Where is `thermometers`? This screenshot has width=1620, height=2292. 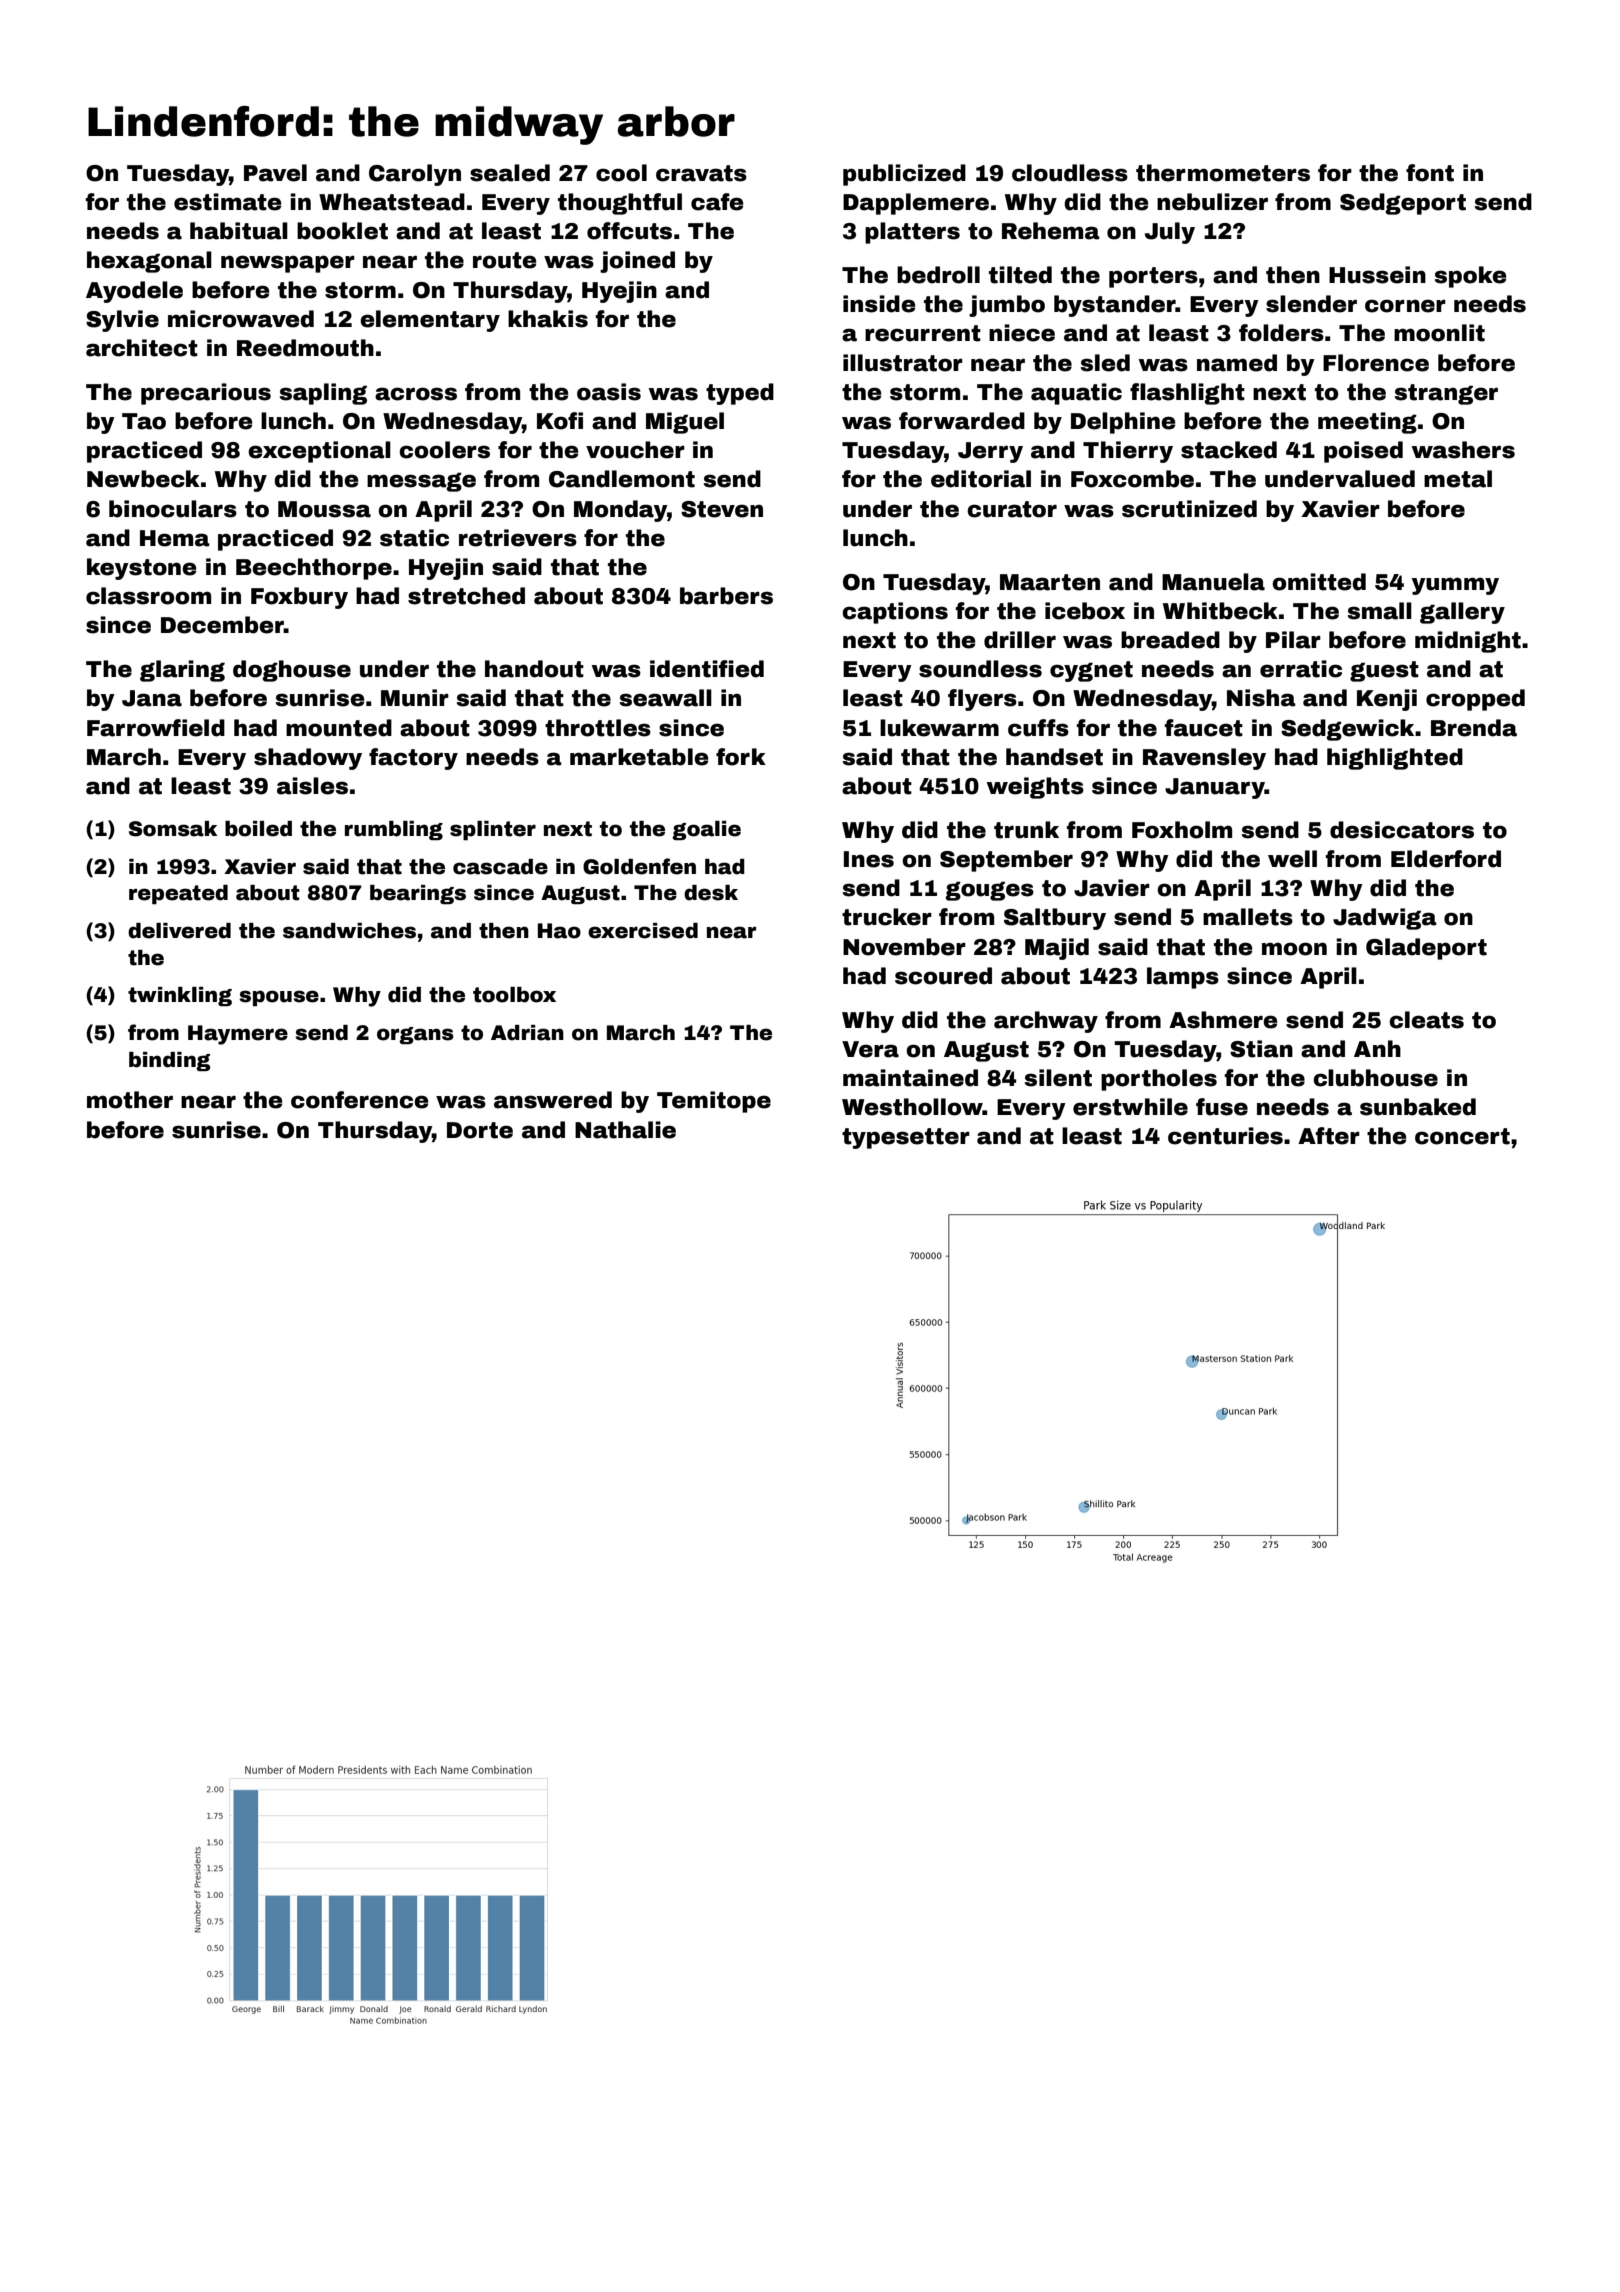
thermometers is located at coordinates (1223, 173).
